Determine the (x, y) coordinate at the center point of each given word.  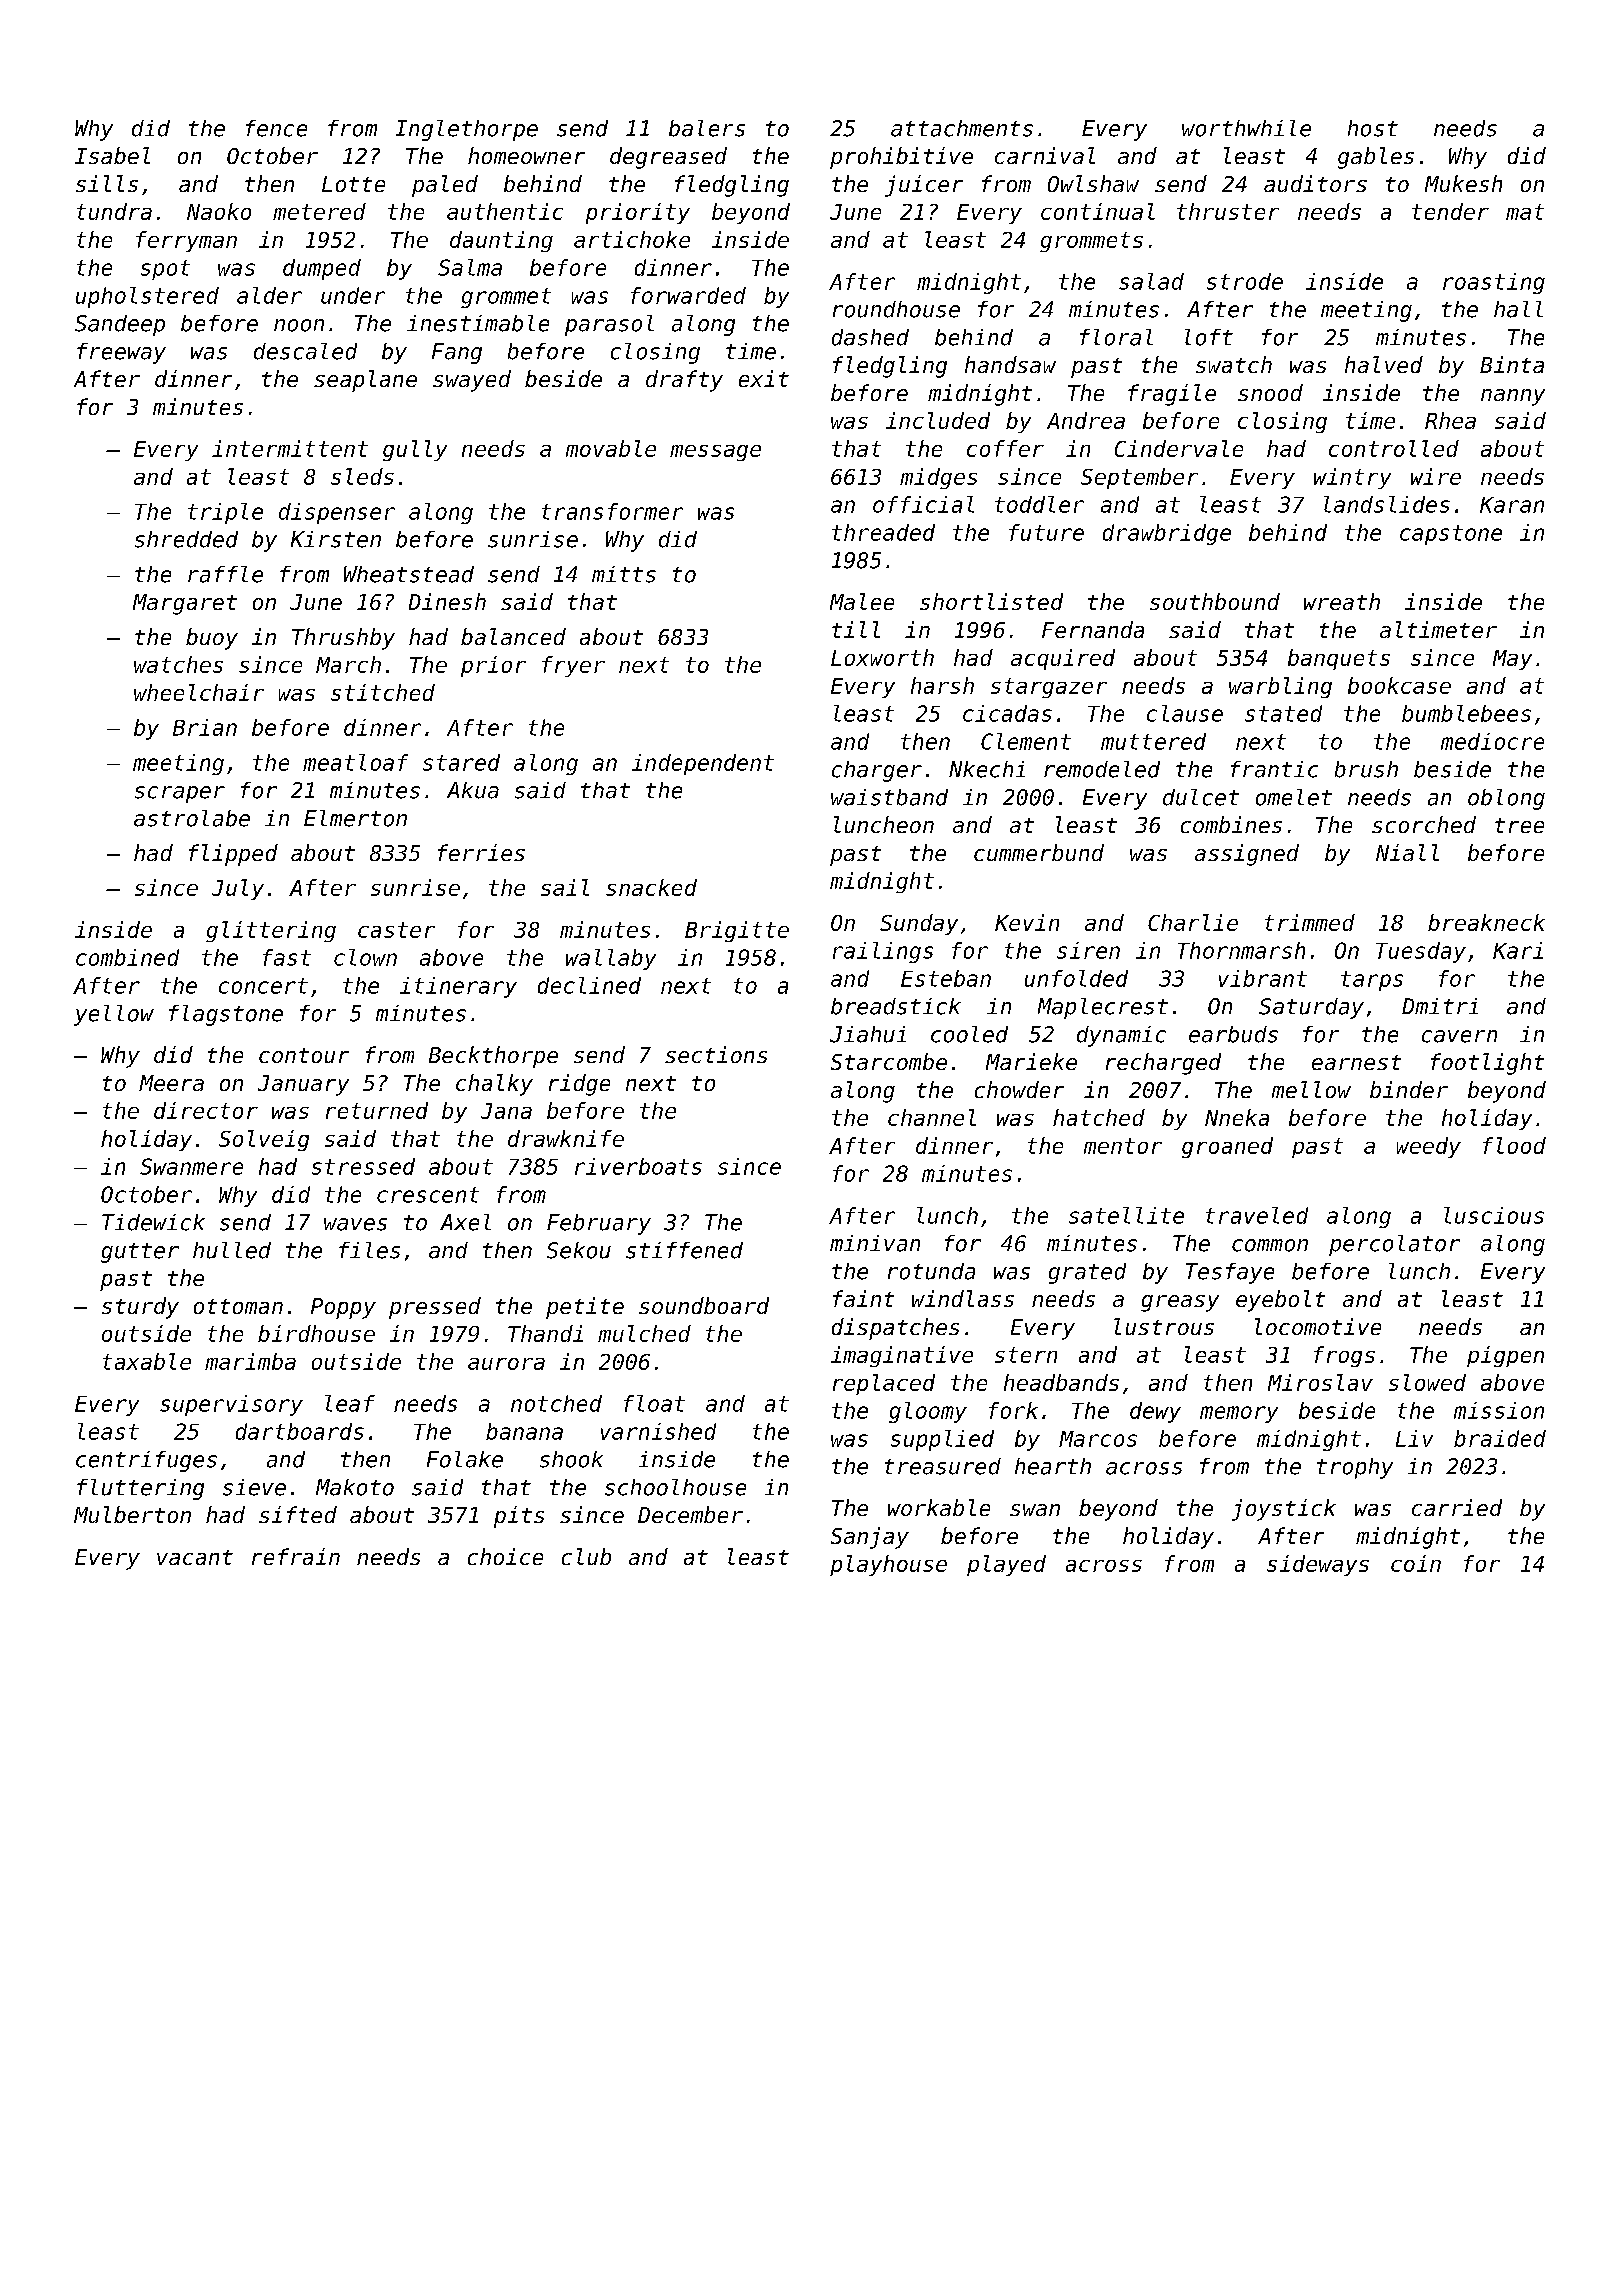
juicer (924, 186)
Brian (205, 727)
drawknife (566, 1138)
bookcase (1399, 685)
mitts (624, 574)
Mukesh (1463, 183)
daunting (501, 241)
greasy (1180, 1303)
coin (1416, 1563)
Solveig (264, 1140)
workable (939, 1507)
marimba (250, 1361)
